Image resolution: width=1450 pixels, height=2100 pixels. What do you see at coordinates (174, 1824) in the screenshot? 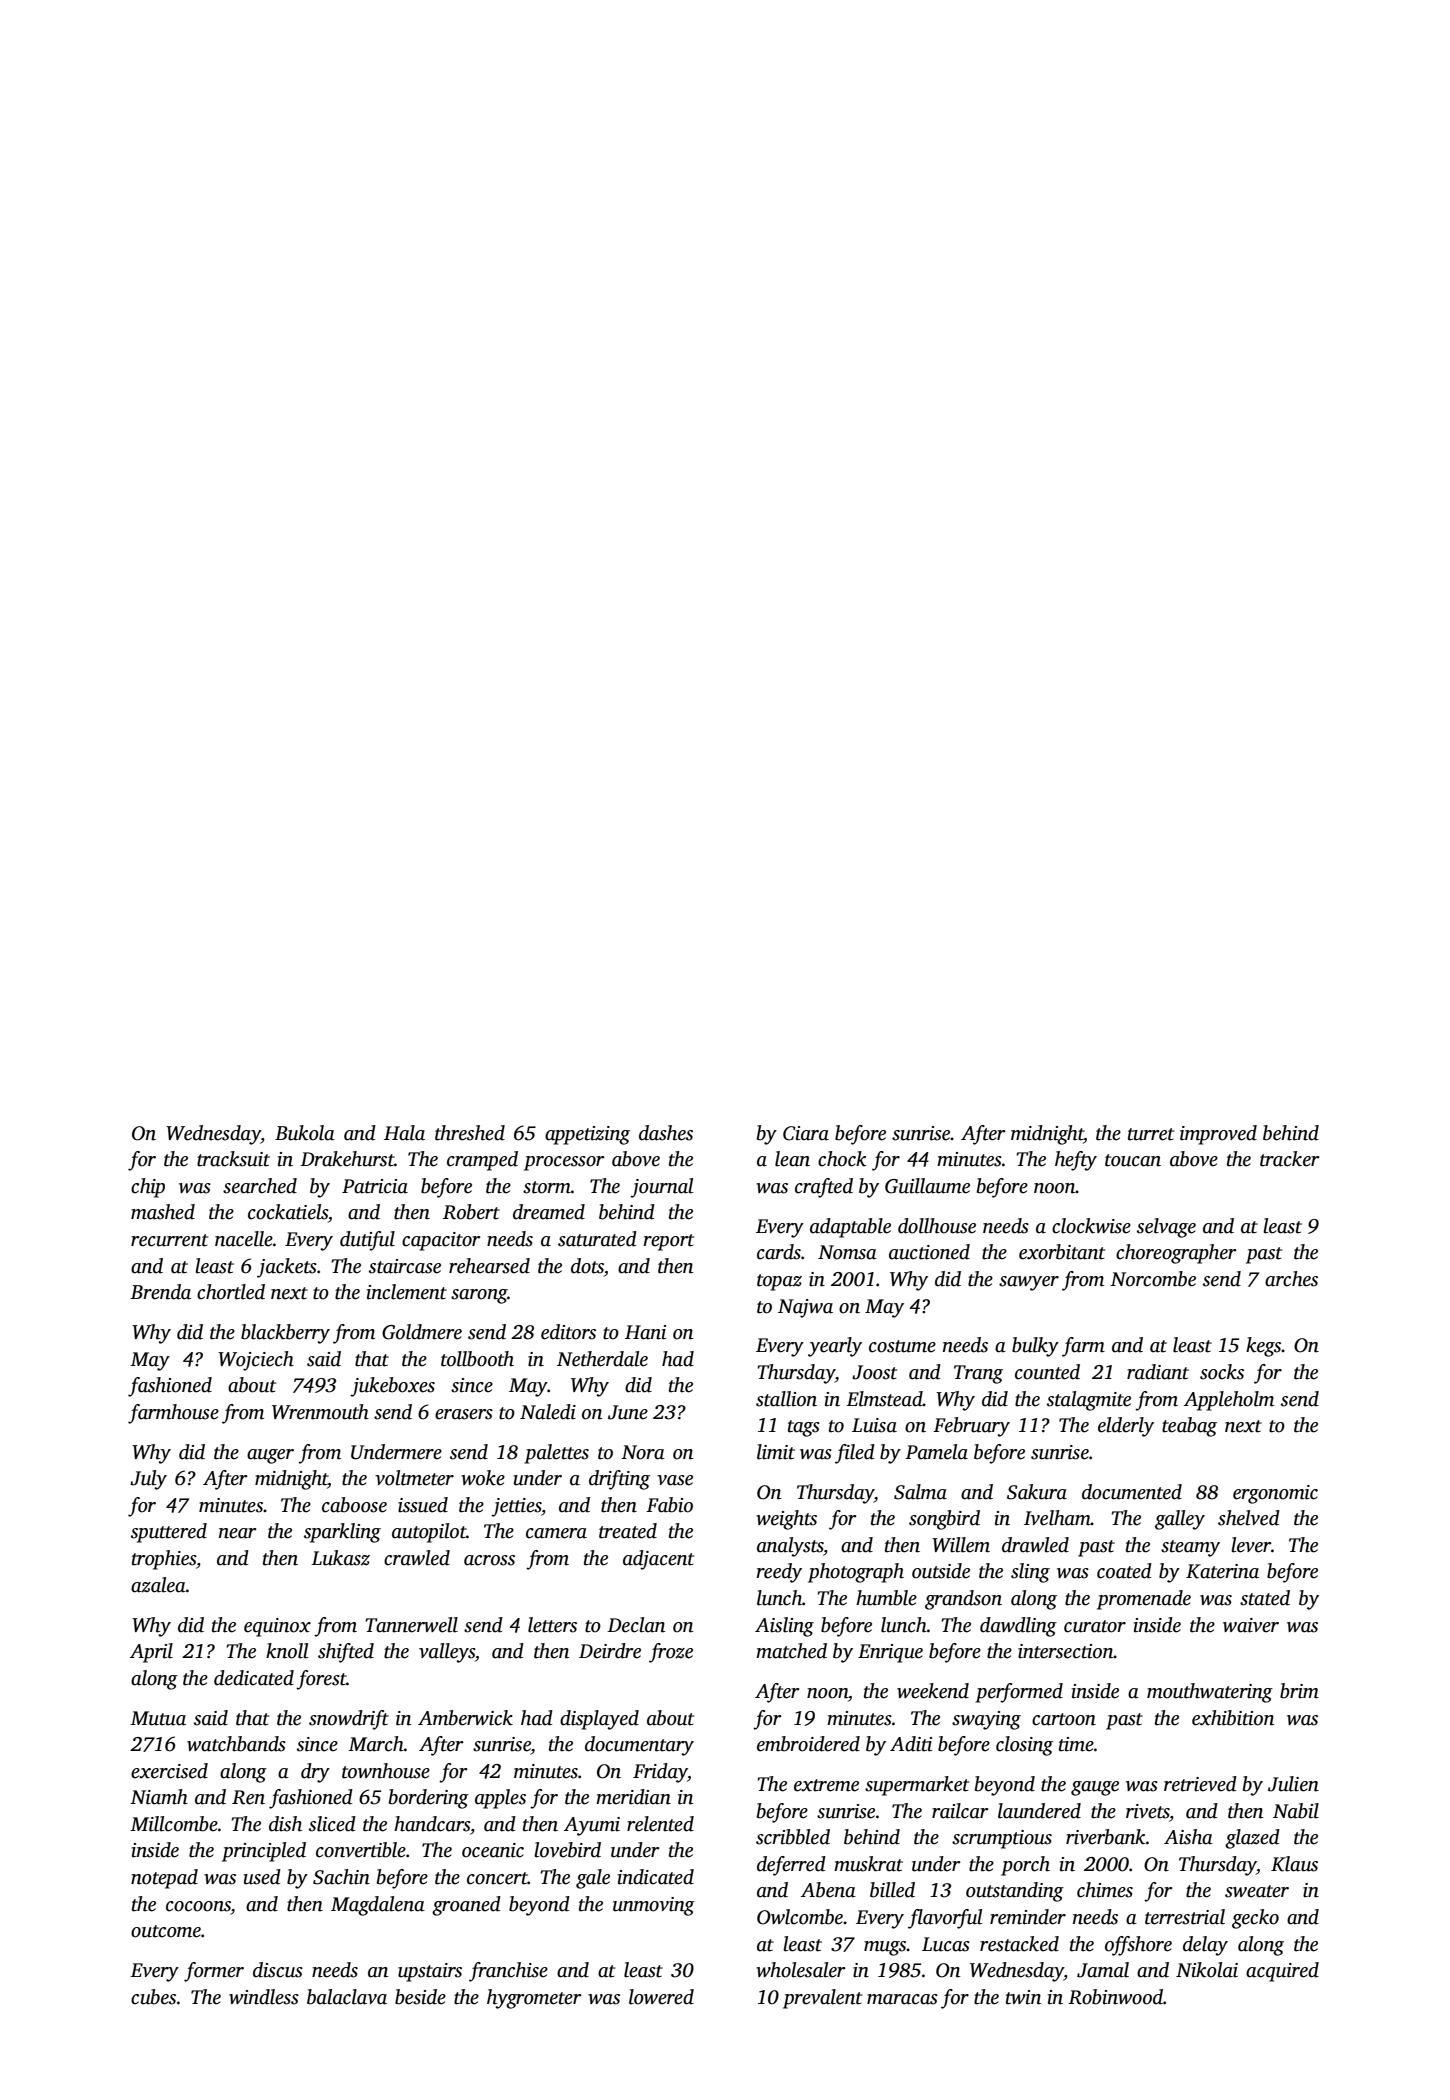
I see `Millcombe` at bounding box center [174, 1824].
